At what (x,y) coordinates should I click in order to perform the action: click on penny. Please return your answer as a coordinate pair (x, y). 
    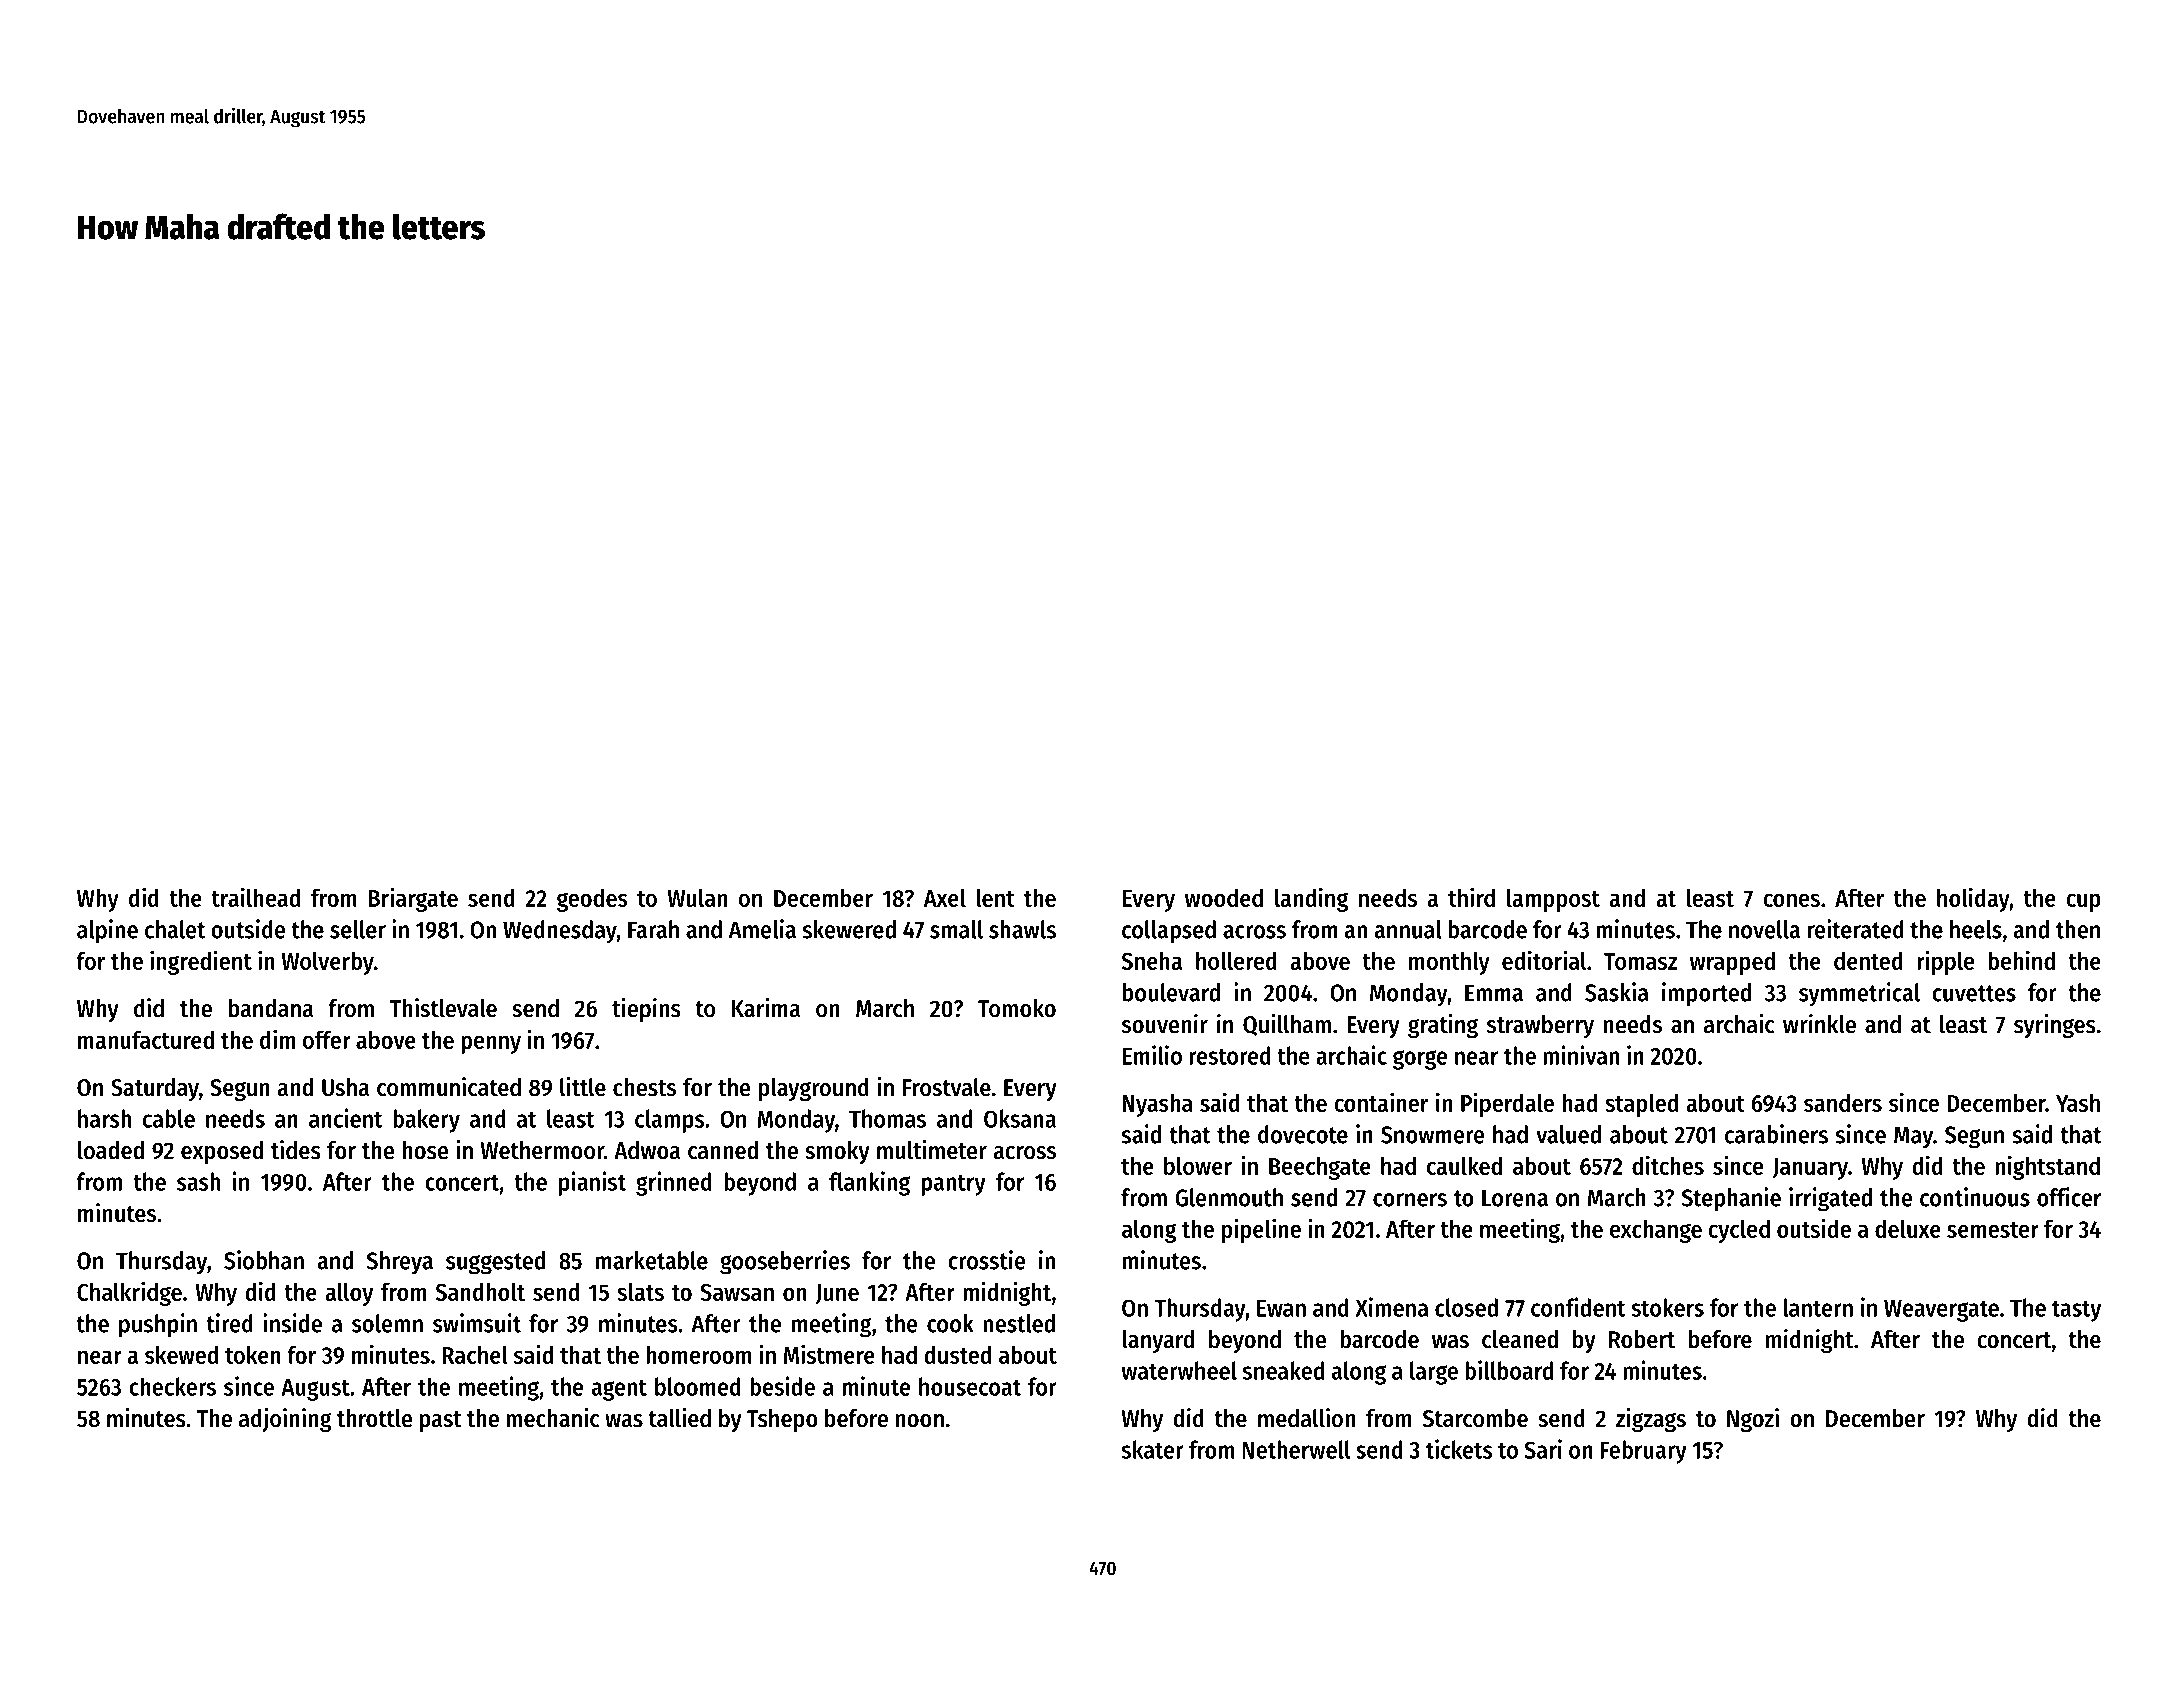
    Looking at the image, I should click on (491, 1044).
